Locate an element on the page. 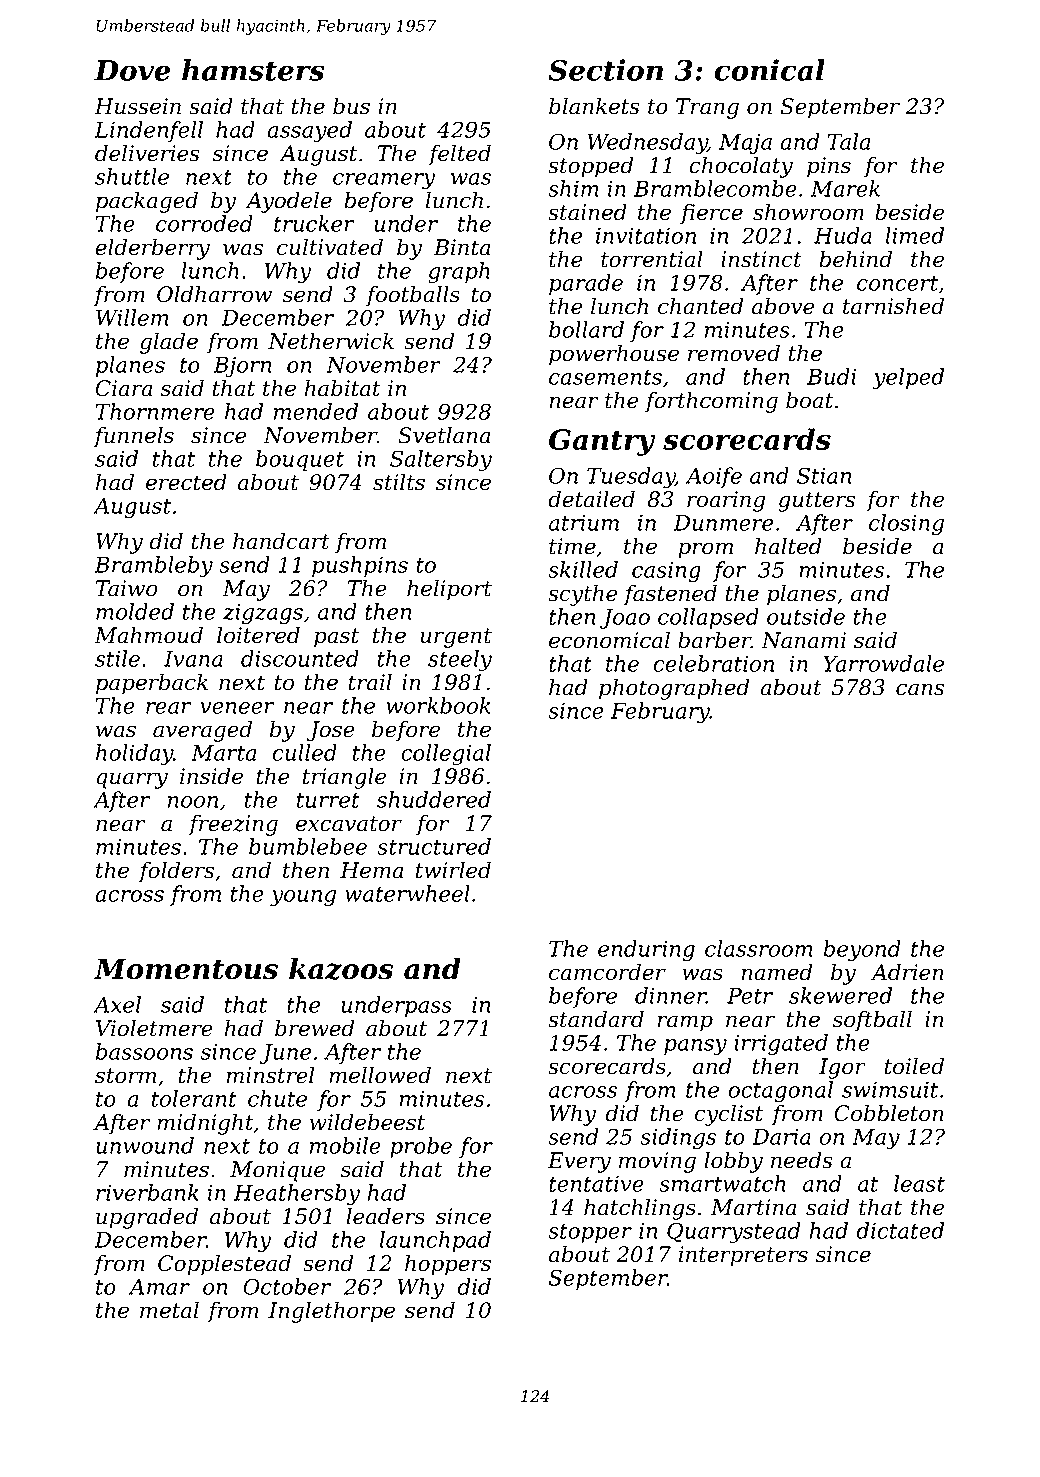  Amar is located at coordinates (159, 1287).
